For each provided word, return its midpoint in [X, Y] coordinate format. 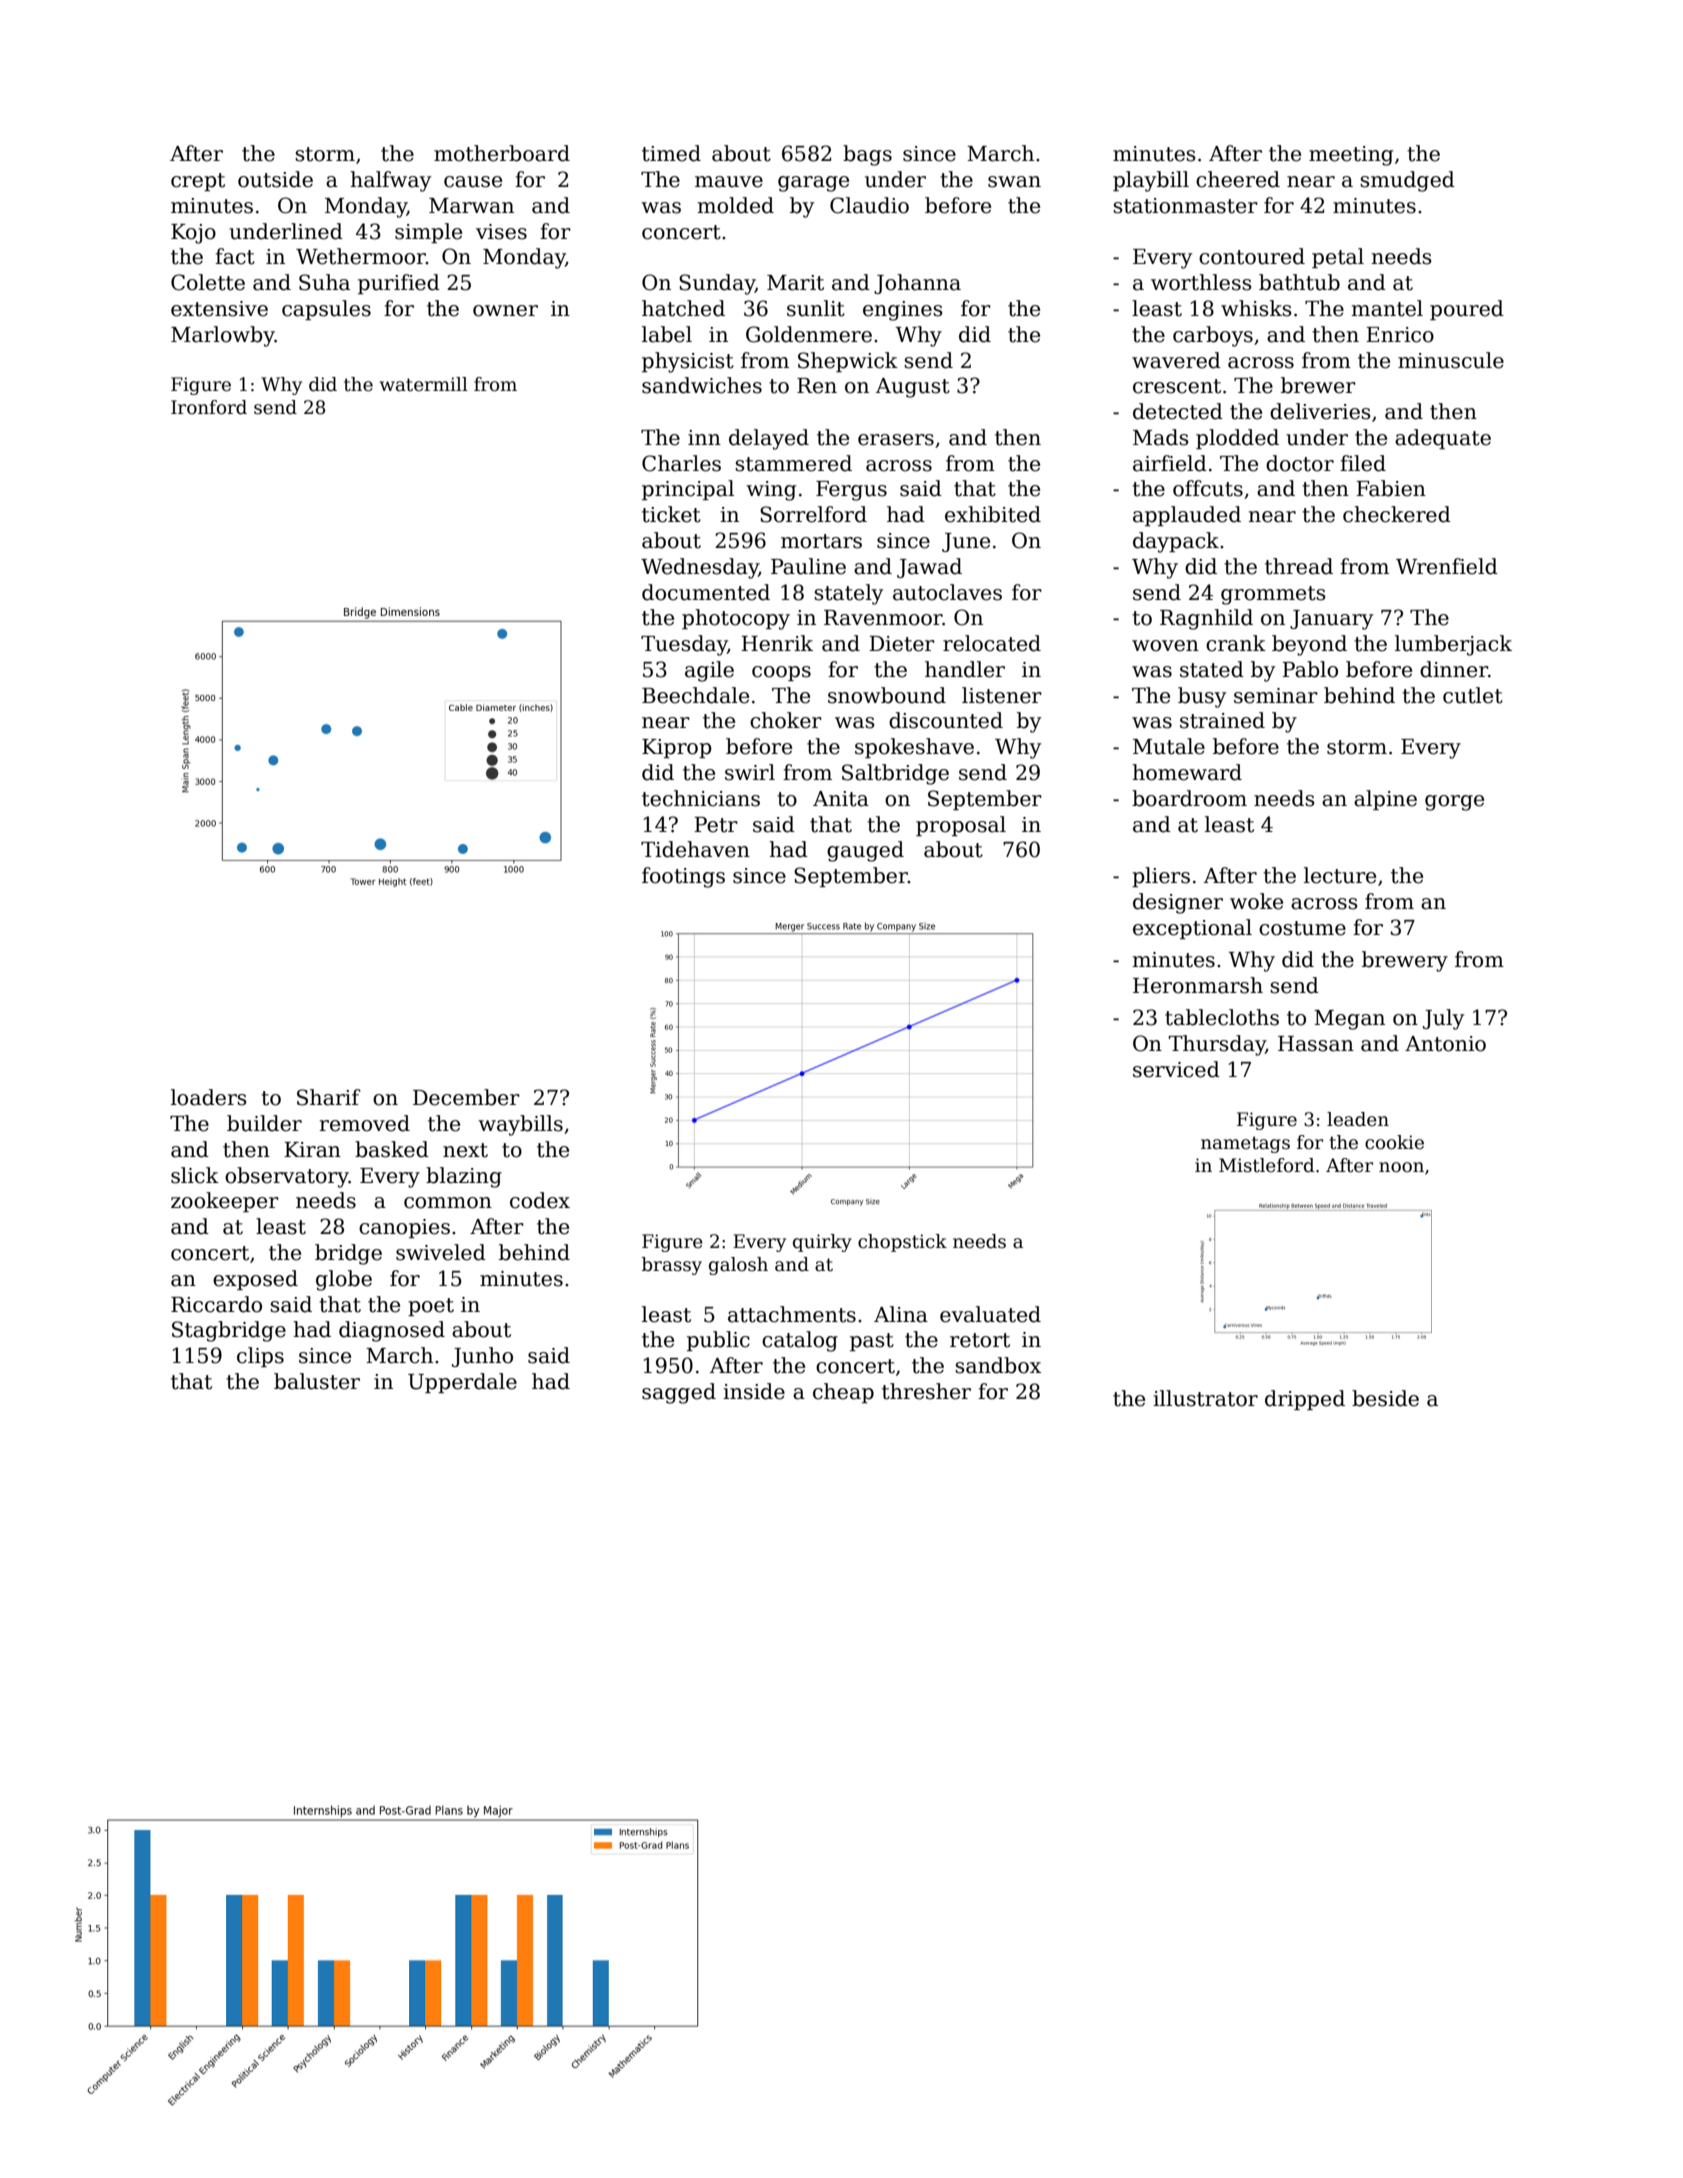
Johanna [917, 284]
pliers [1161, 877]
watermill [424, 384]
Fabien [1391, 488]
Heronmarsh [1198, 985]
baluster [317, 1381]
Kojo [193, 234]
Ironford [209, 407]
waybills [520, 1125]
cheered [1238, 179]
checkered [1397, 514]
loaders [208, 1097]
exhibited [993, 514]
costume [1302, 928]
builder [264, 1123]
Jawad [929, 568]
